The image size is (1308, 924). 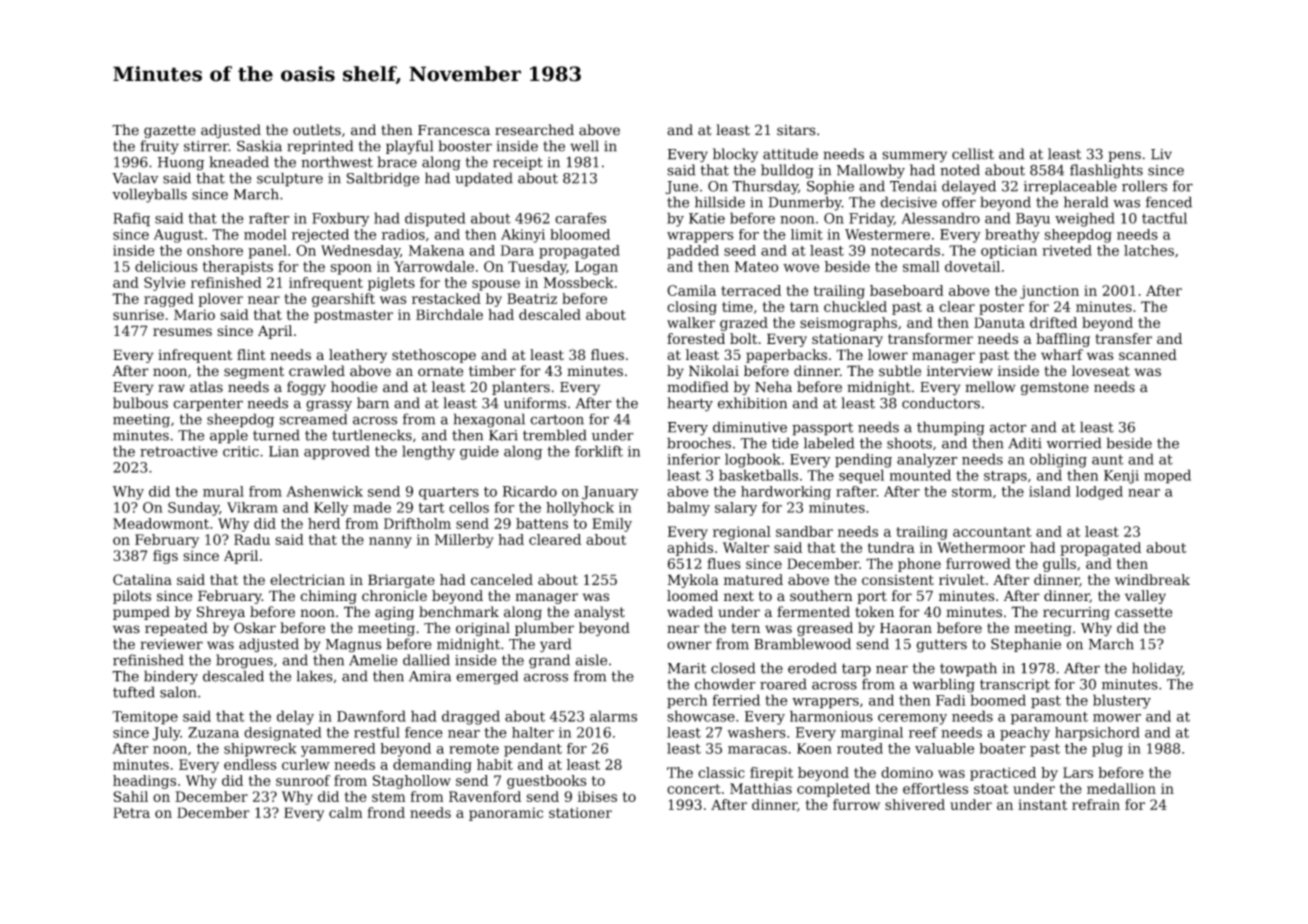 What do you see at coordinates (251, 354) in the screenshot?
I see `flint` at bounding box center [251, 354].
